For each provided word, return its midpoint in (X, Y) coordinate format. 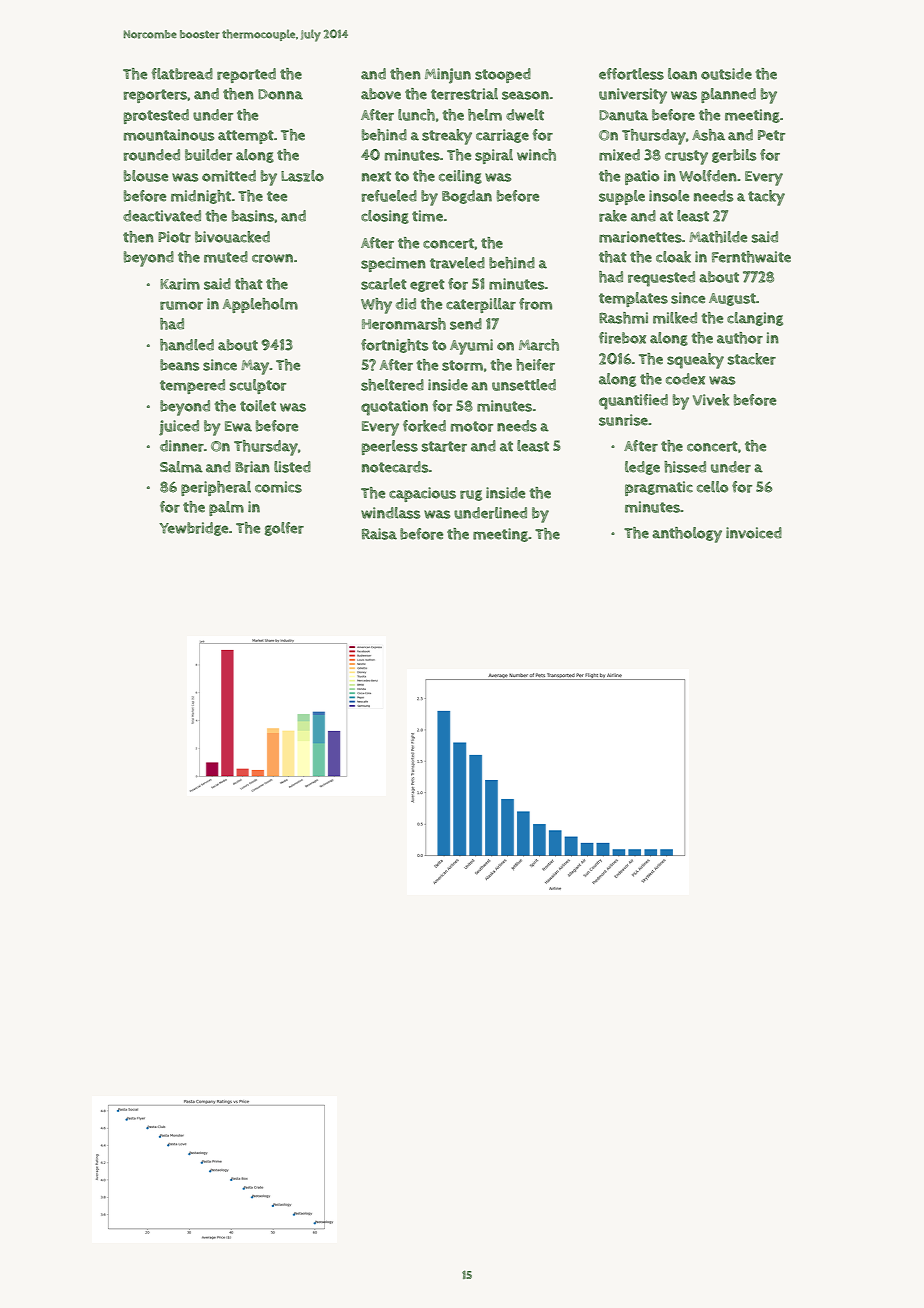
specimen (393, 264)
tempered (192, 386)
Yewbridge (193, 529)
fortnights (394, 346)
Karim (180, 284)
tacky (766, 198)
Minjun (448, 76)
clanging (755, 319)
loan (682, 74)
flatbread (182, 74)
